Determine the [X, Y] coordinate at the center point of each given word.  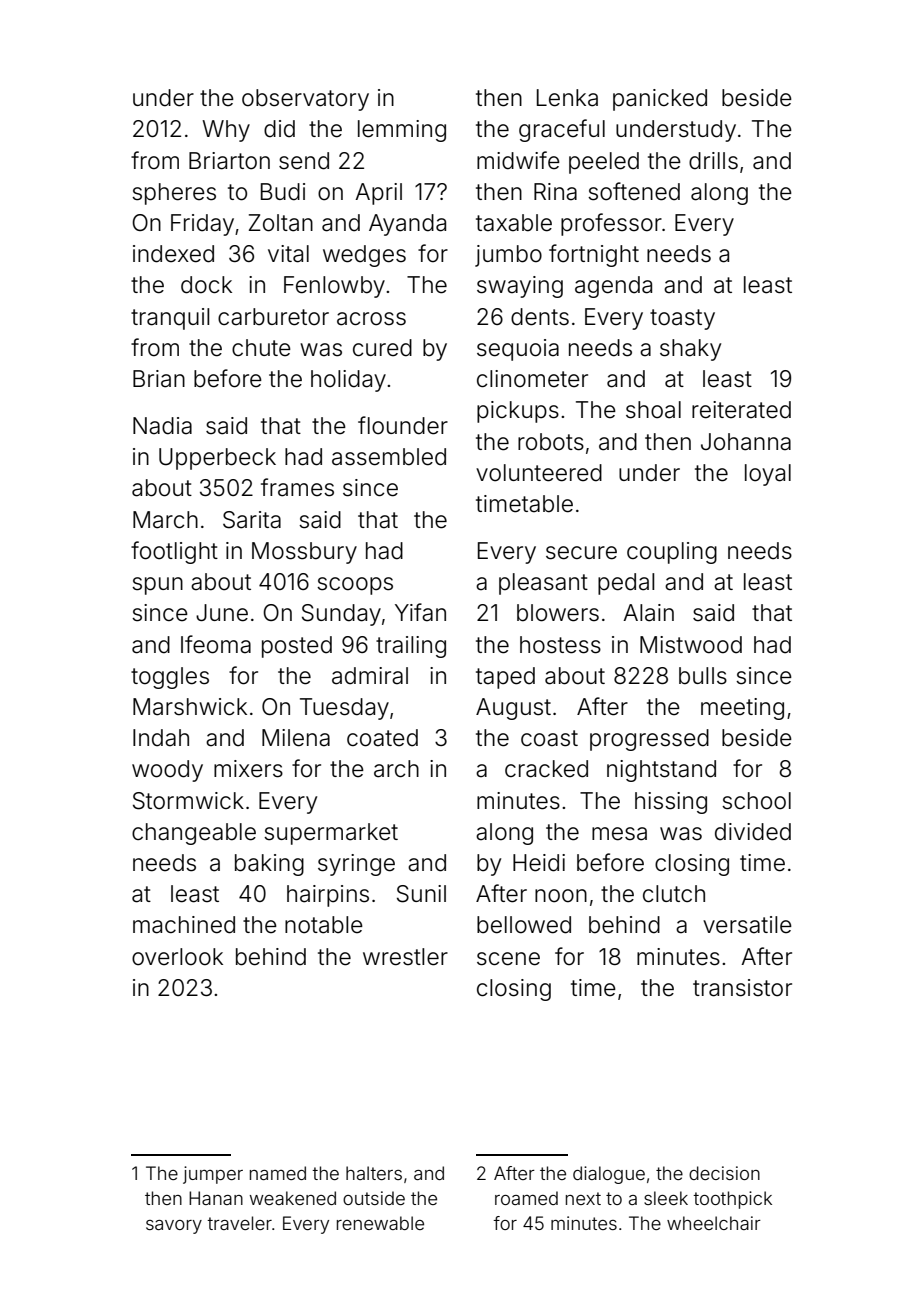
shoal [653, 410]
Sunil [421, 894]
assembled [389, 457]
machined [184, 925]
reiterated [741, 410]
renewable [380, 1223]
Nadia [162, 426]
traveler [239, 1223]
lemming [402, 131]
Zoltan [281, 223]
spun [157, 586]
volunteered [539, 473]
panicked [660, 100]
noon [561, 896]
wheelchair [714, 1223]
